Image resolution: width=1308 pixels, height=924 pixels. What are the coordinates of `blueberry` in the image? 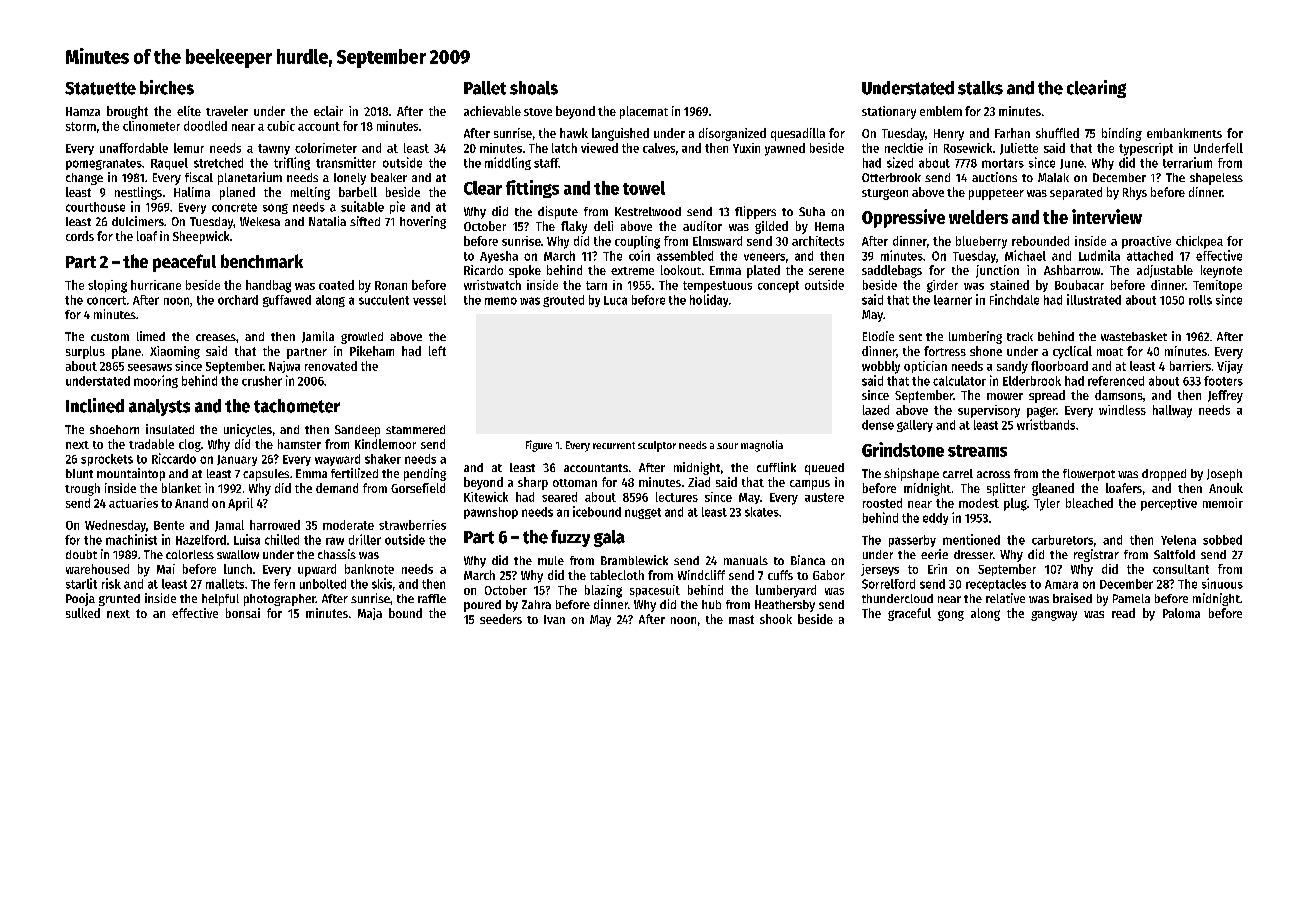 It's located at (981, 242).
